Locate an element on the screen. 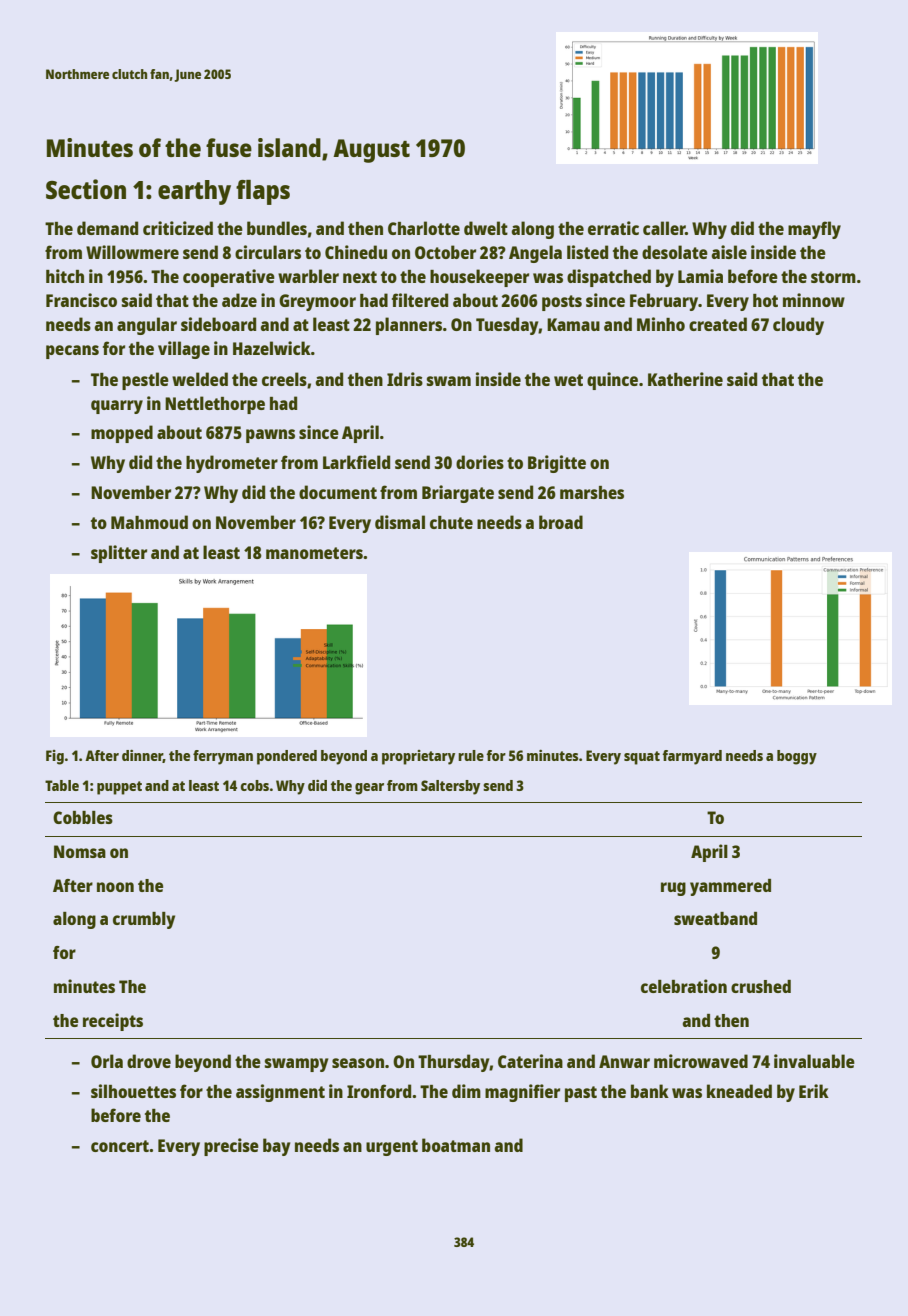 The height and width of the screenshot is (1316, 908). flaps is located at coordinates (263, 192).
